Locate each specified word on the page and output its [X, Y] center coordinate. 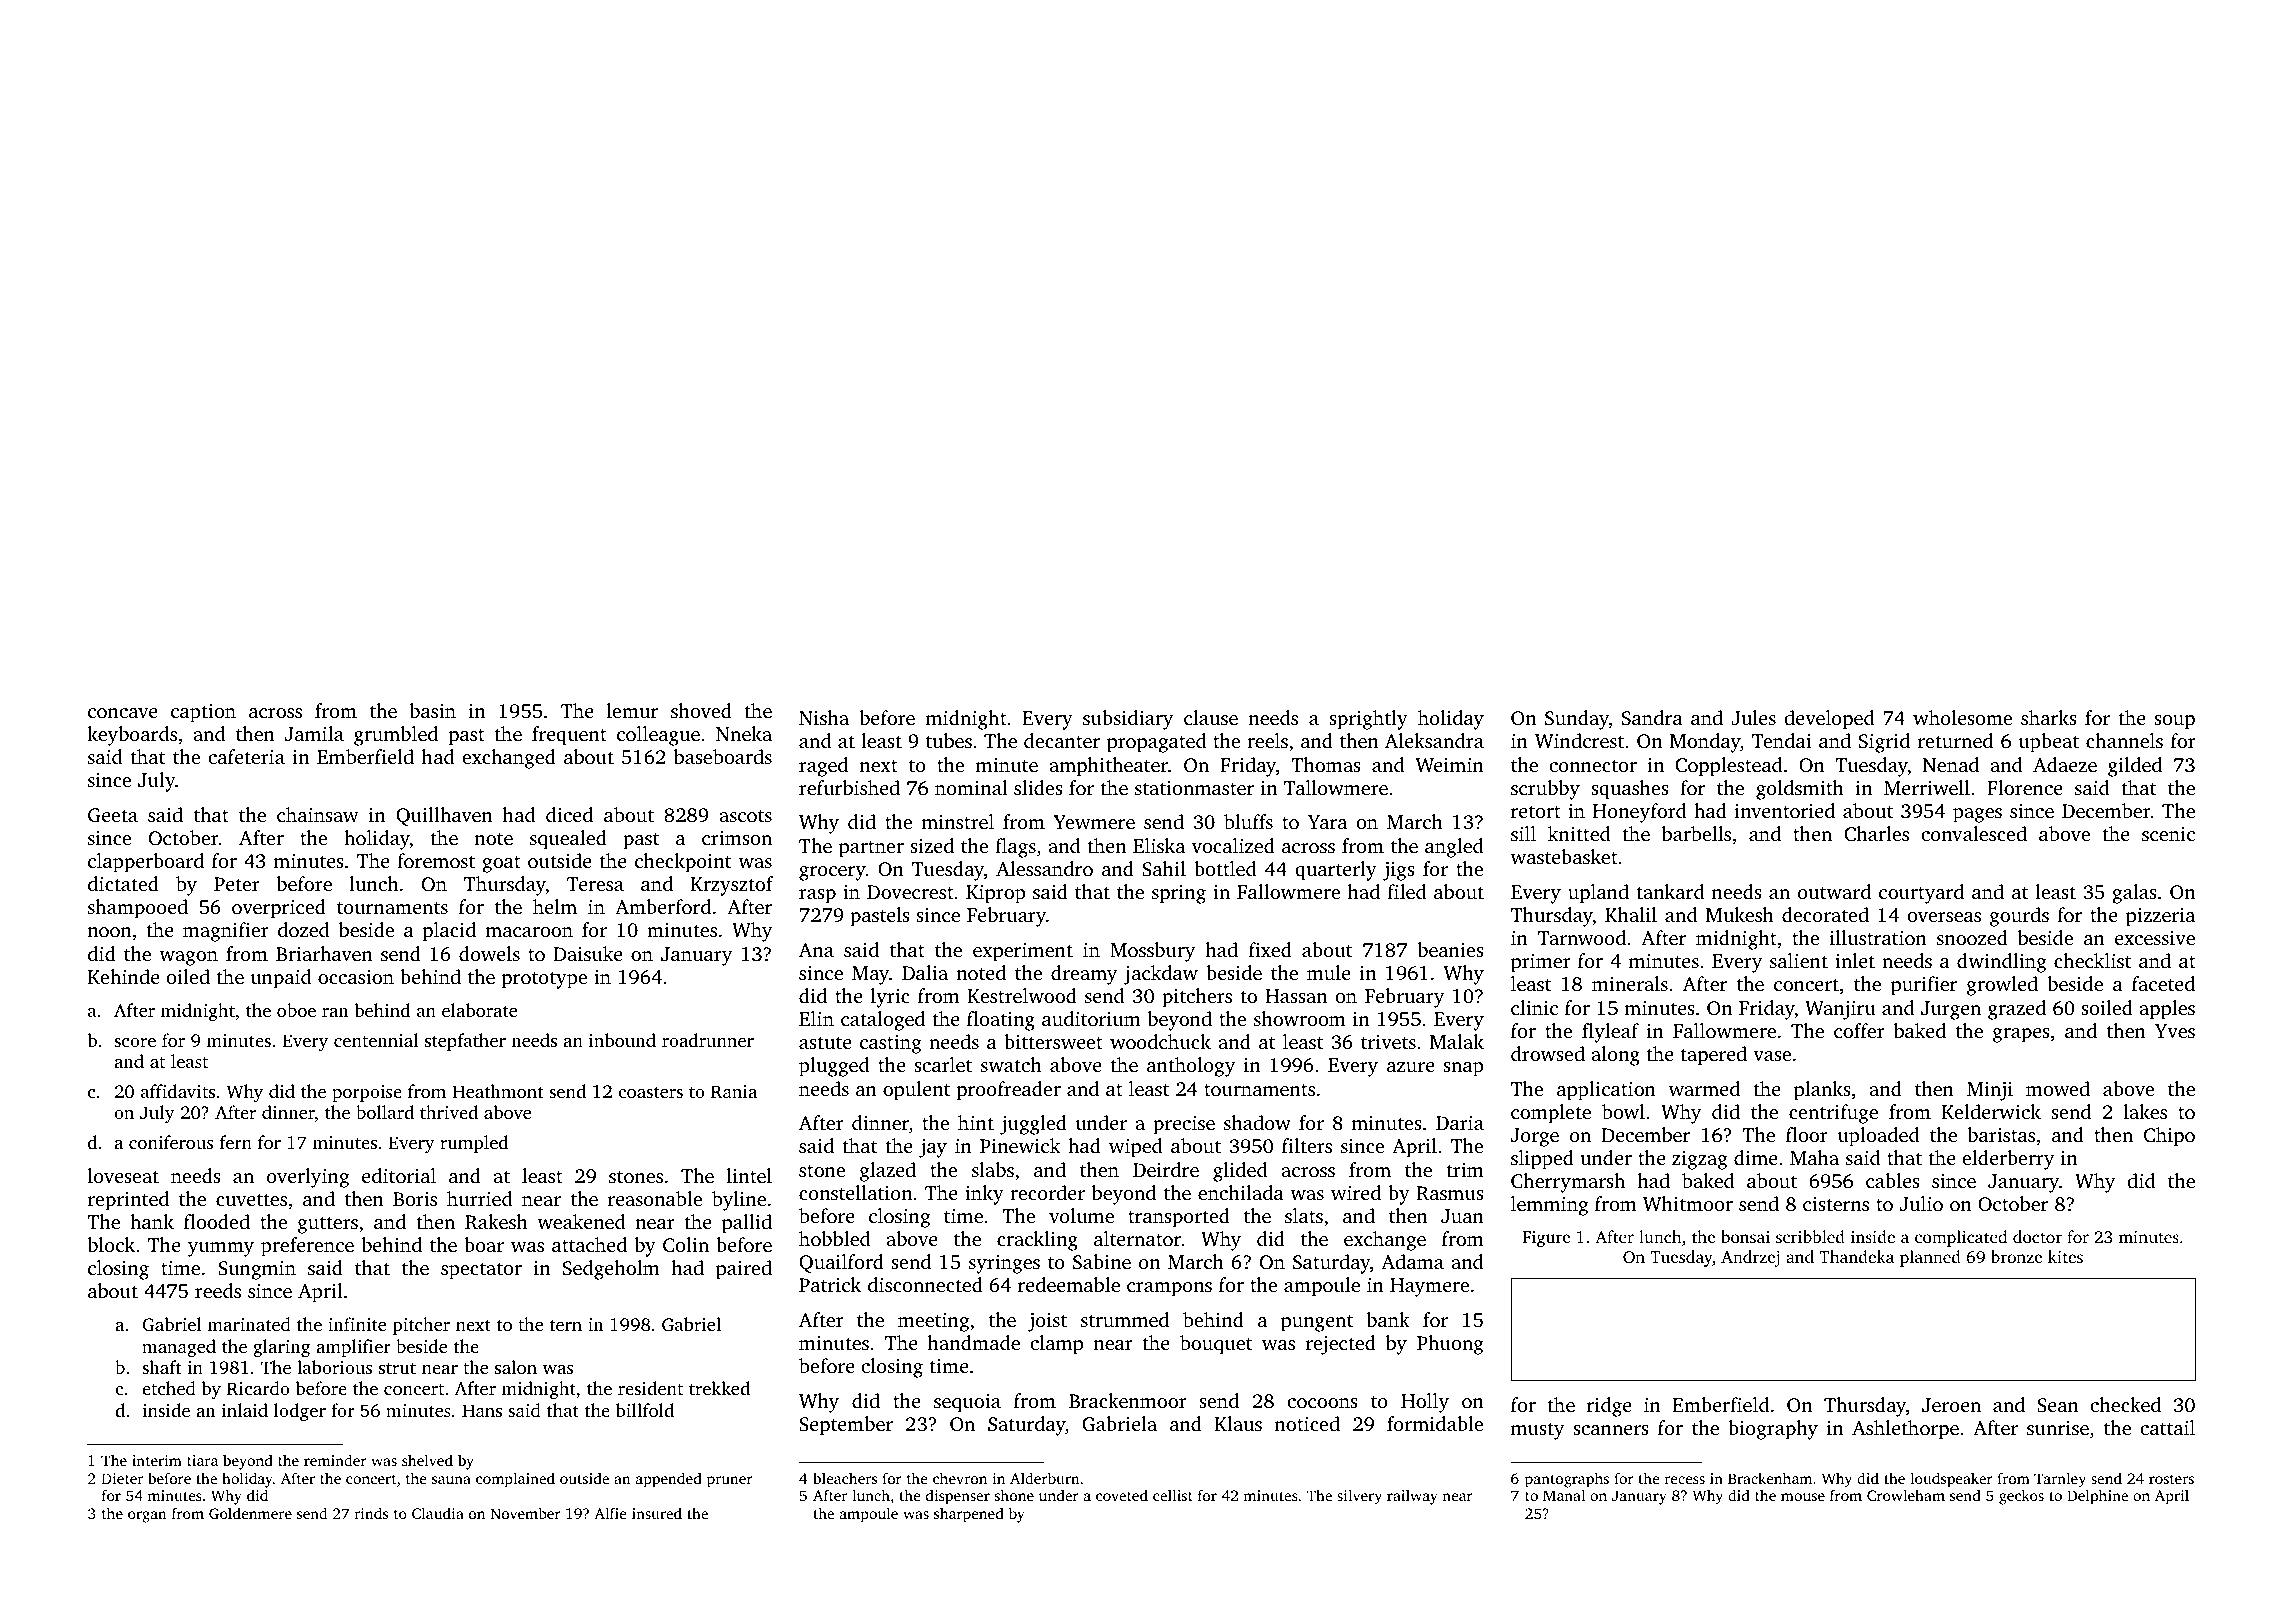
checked [2125, 1404]
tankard [1671, 891]
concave [123, 713]
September [846, 1426]
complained [515, 1480]
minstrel [957, 821]
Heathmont [498, 1091]
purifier [1924, 986]
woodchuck [1160, 1041]
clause [1211, 717]
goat [501, 864]
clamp [1056, 1345]
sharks [2049, 717]
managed [179, 1348]
